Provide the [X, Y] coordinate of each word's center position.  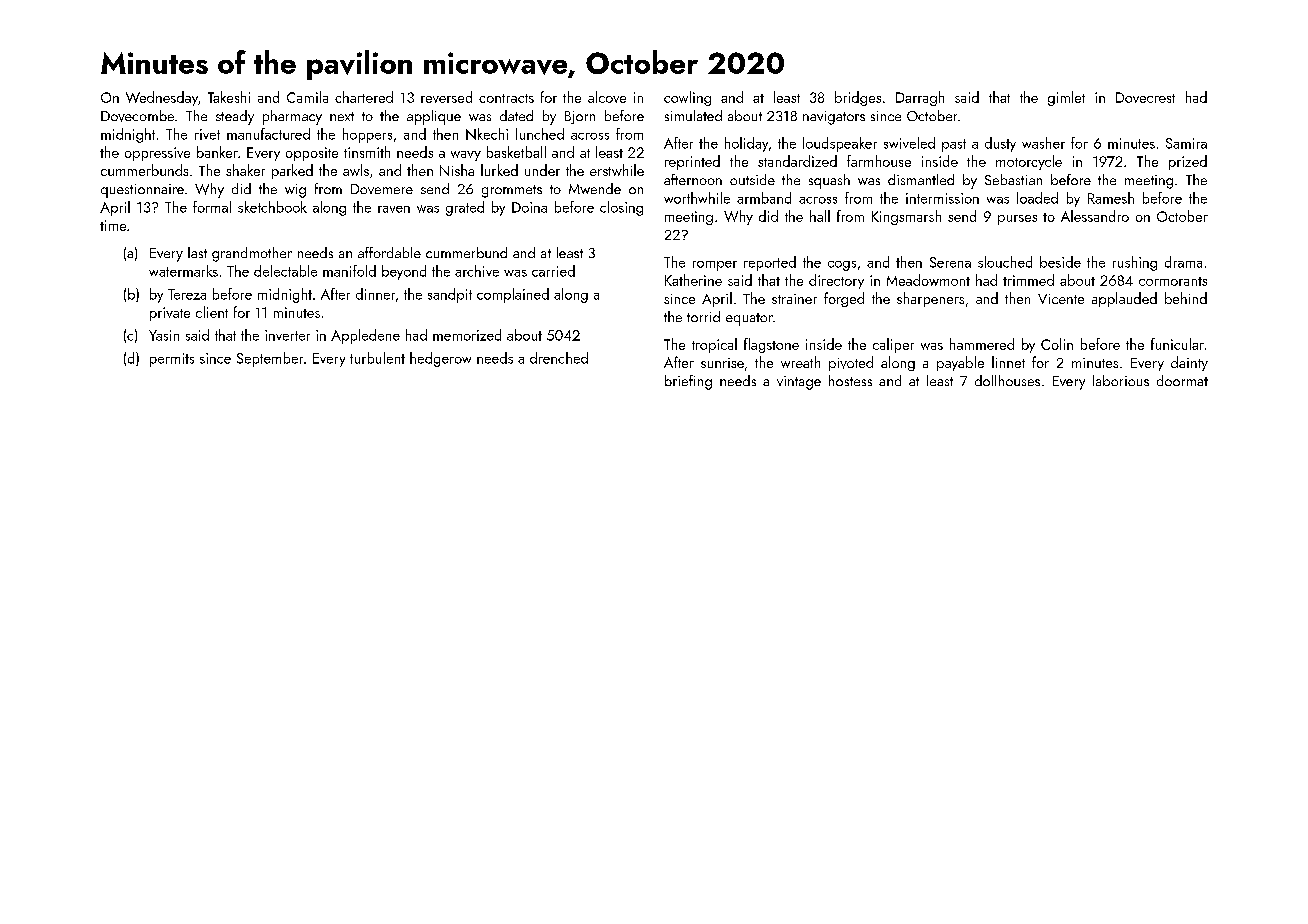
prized [1188, 162]
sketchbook [272, 207]
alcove [607, 97]
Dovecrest [1145, 97]
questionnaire [142, 191]
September [270, 359]
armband [764, 198]
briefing [688, 382]
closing [621, 208]
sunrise [722, 363]
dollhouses [1007, 380]
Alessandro [1095, 216]
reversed [446, 97]
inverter [287, 335]
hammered [982, 344]
